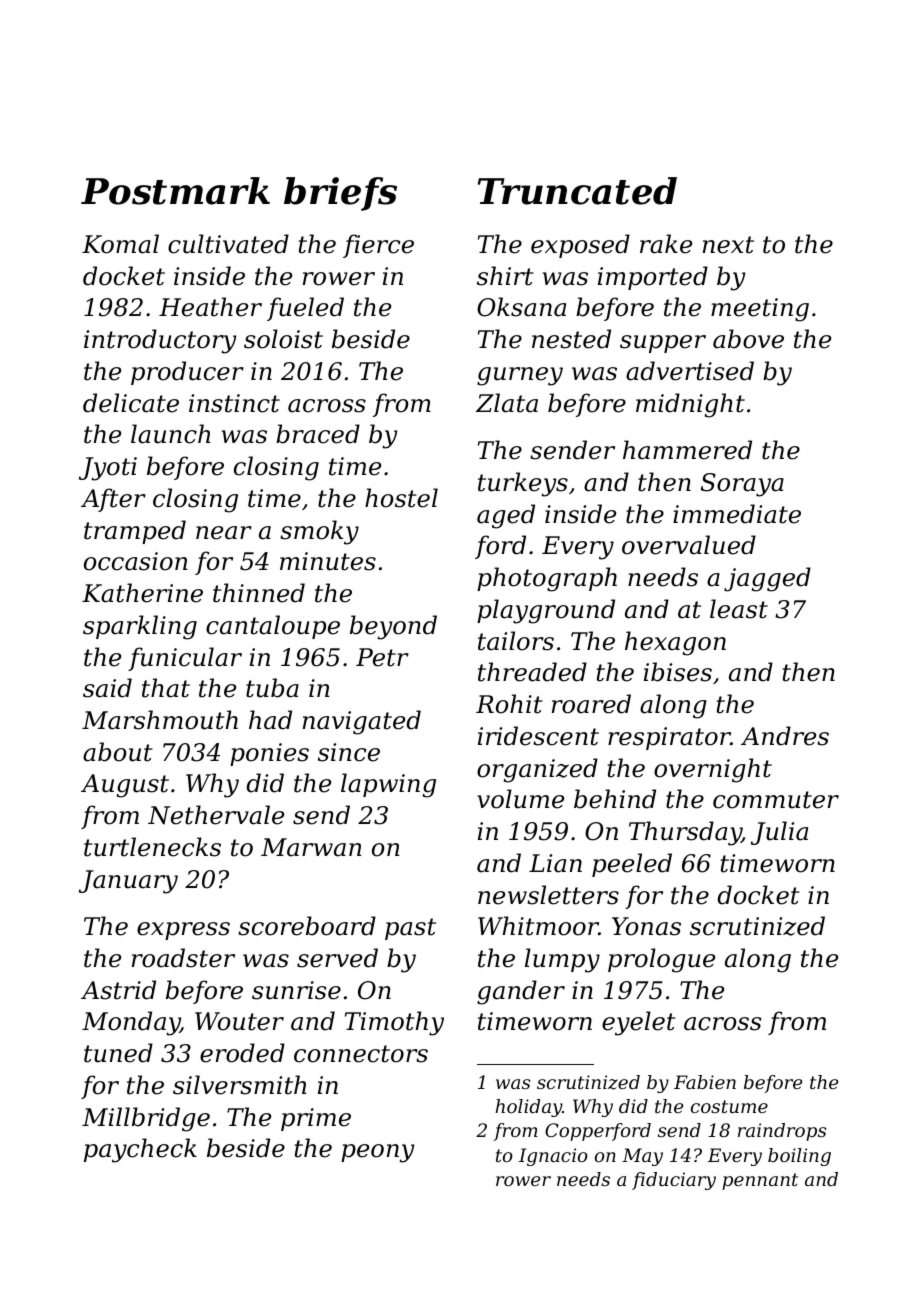 Image resolution: width=924 pixels, height=1311 pixels. Describe the element at coordinates (318, 434) in the document. I see `braced` at that location.
